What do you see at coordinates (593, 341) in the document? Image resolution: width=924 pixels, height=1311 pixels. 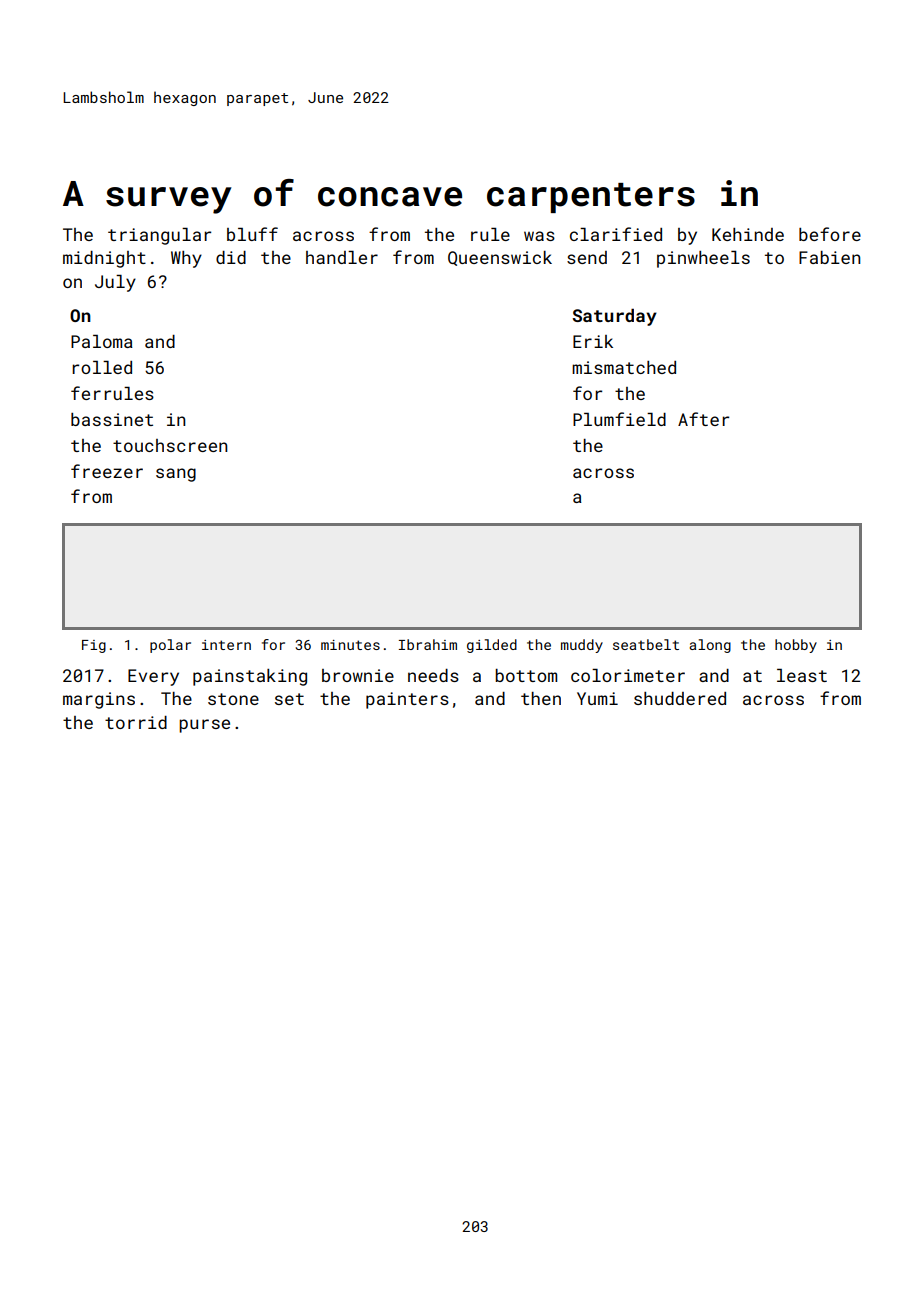 I see `Erik` at bounding box center [593, 341].
